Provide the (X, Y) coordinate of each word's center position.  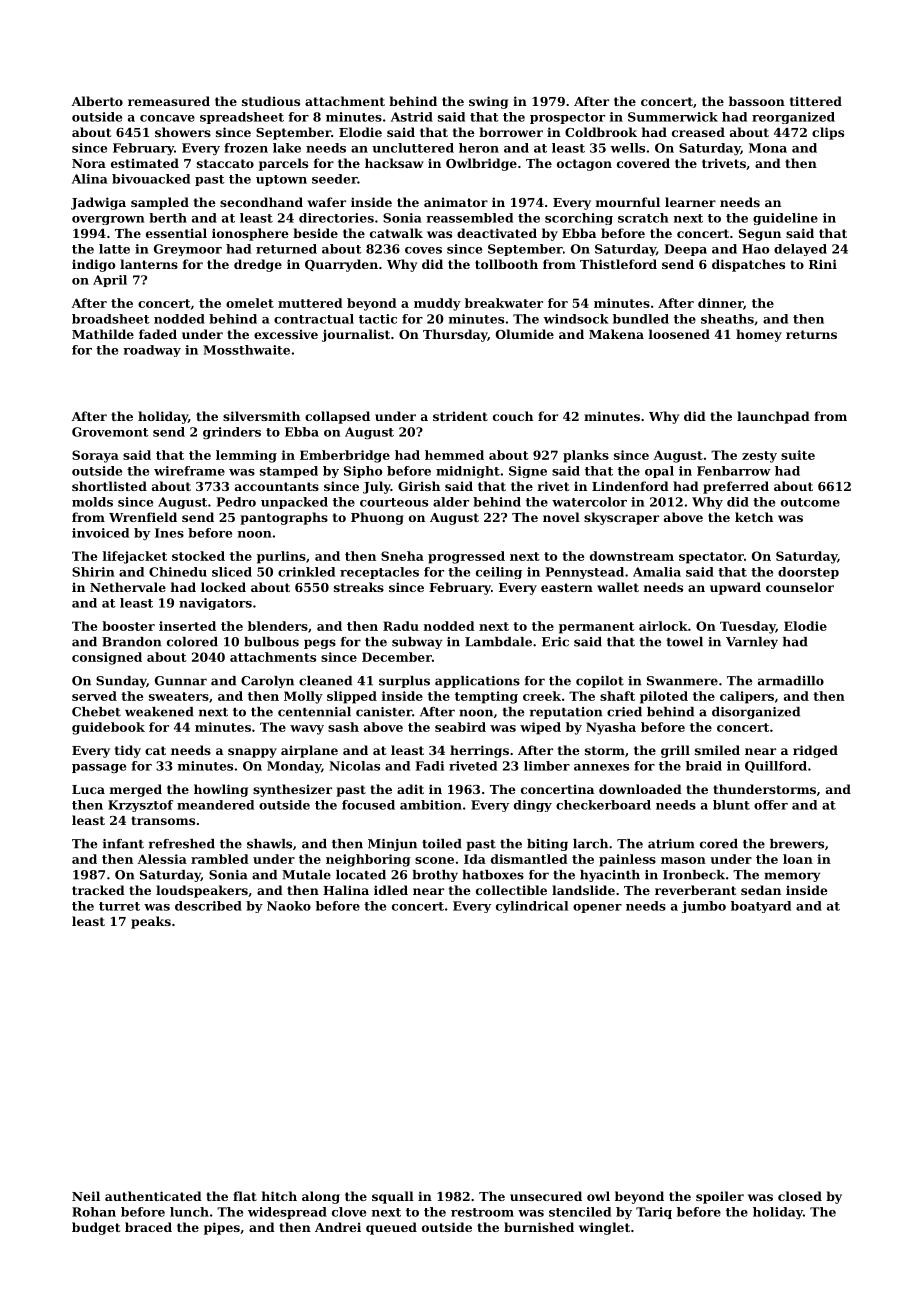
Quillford (776, 767)
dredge (258, 265)
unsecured (546, 1196)
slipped (352, 697)
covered (643, 163)
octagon (584, 165)
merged (136, 790)
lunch (189, 1212)
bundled (641, 319)
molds (92, 502)
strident (460, 416)
